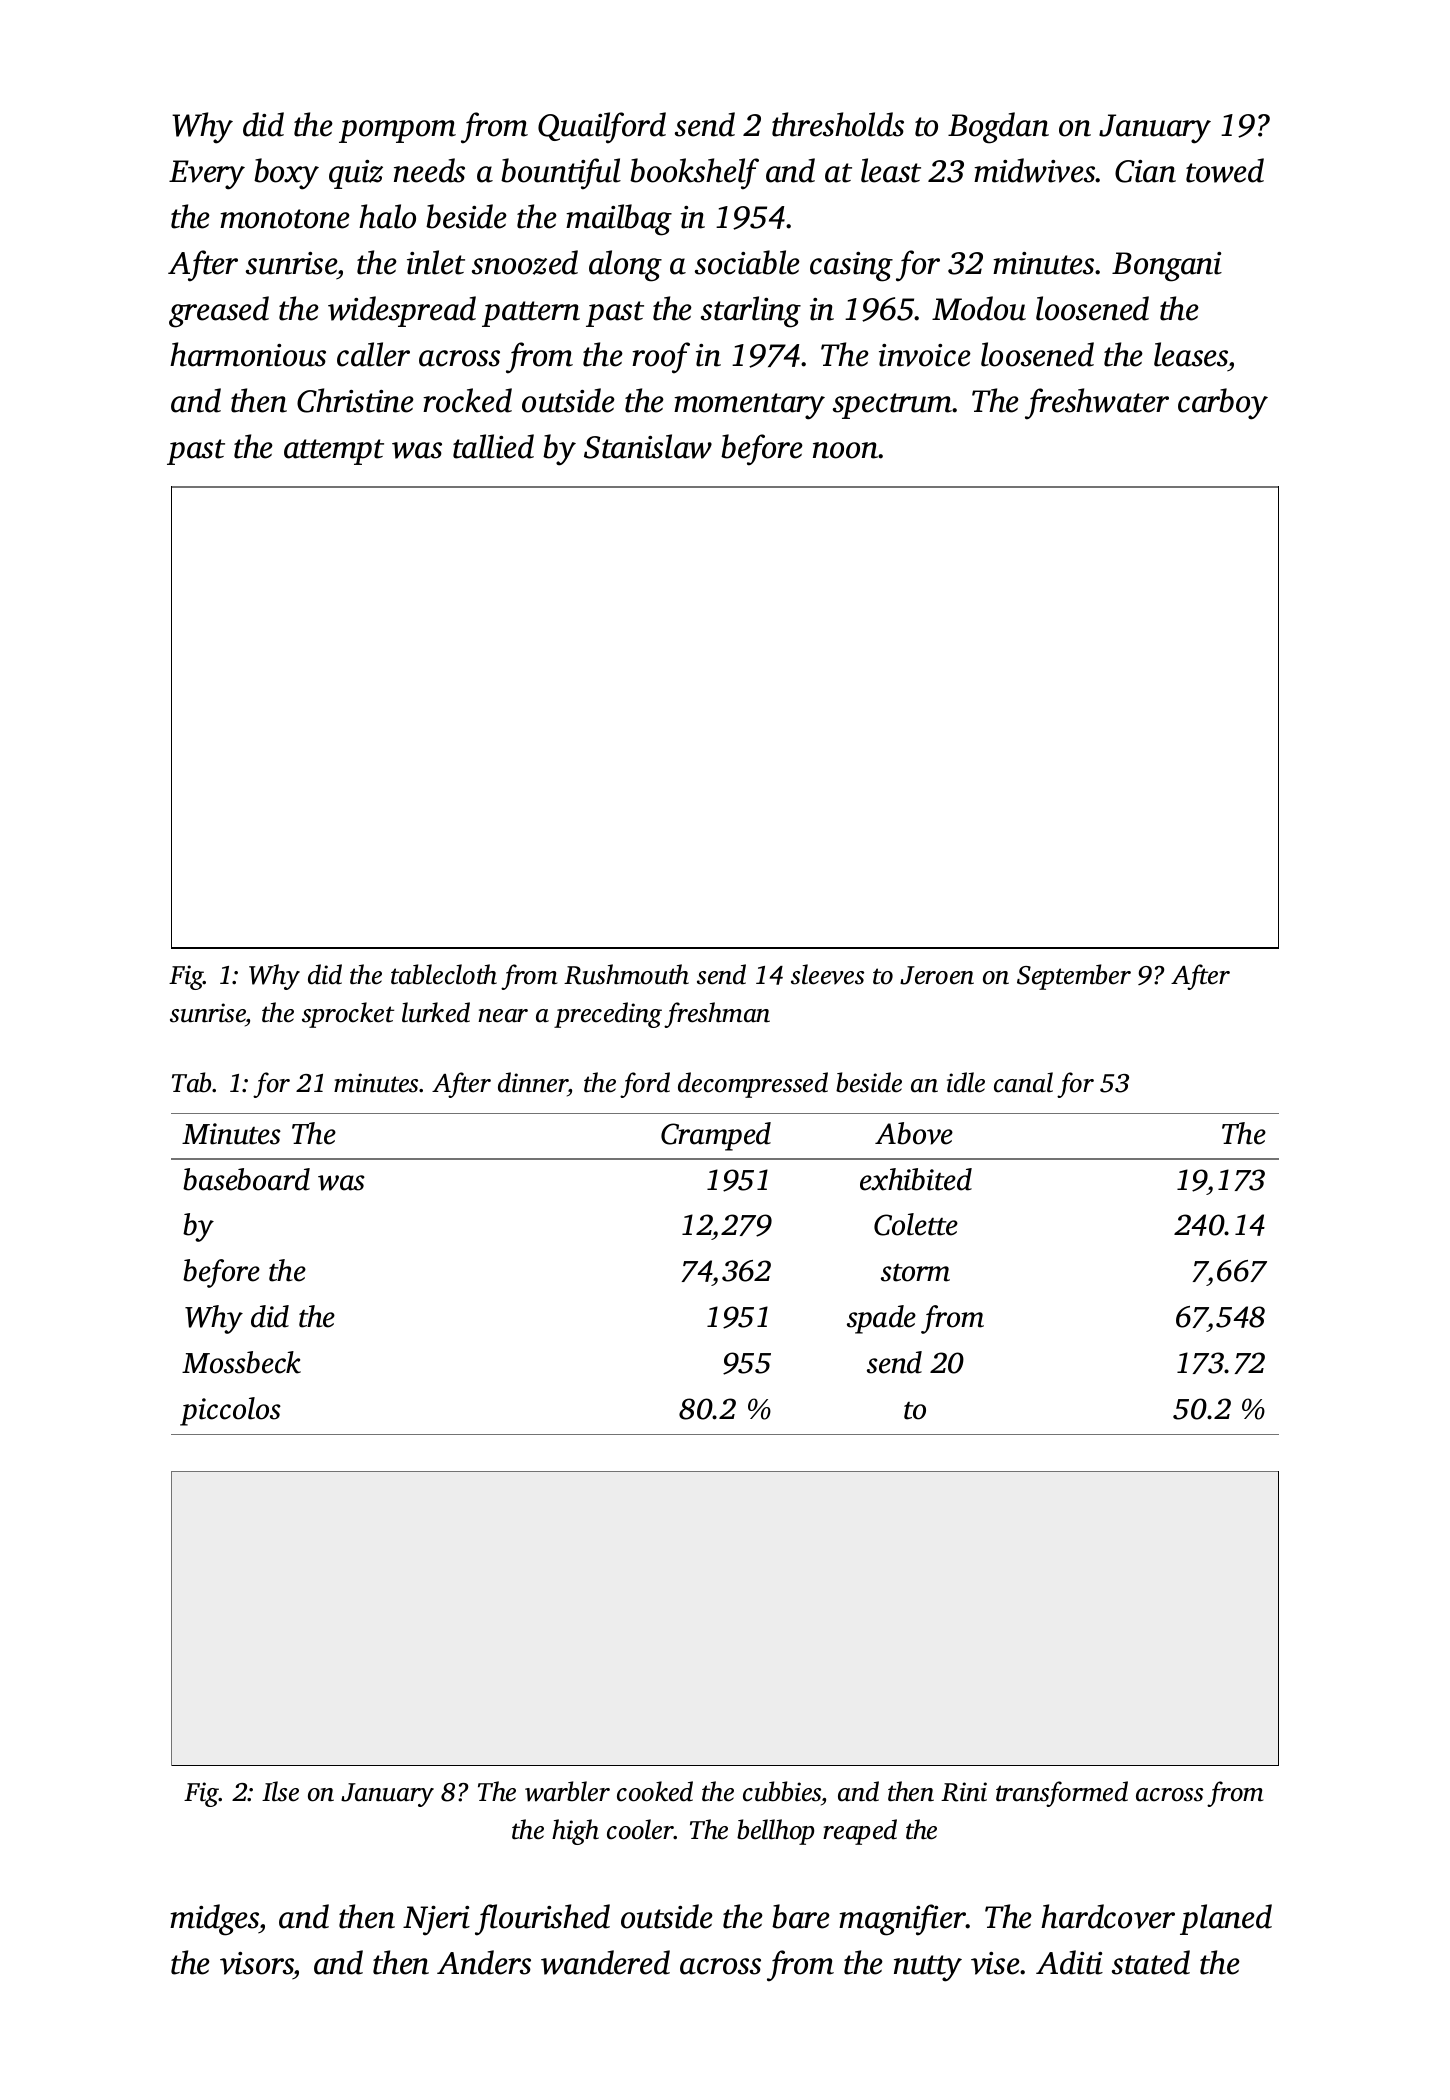  I want to click on piccolos, so click(230, 1411).
